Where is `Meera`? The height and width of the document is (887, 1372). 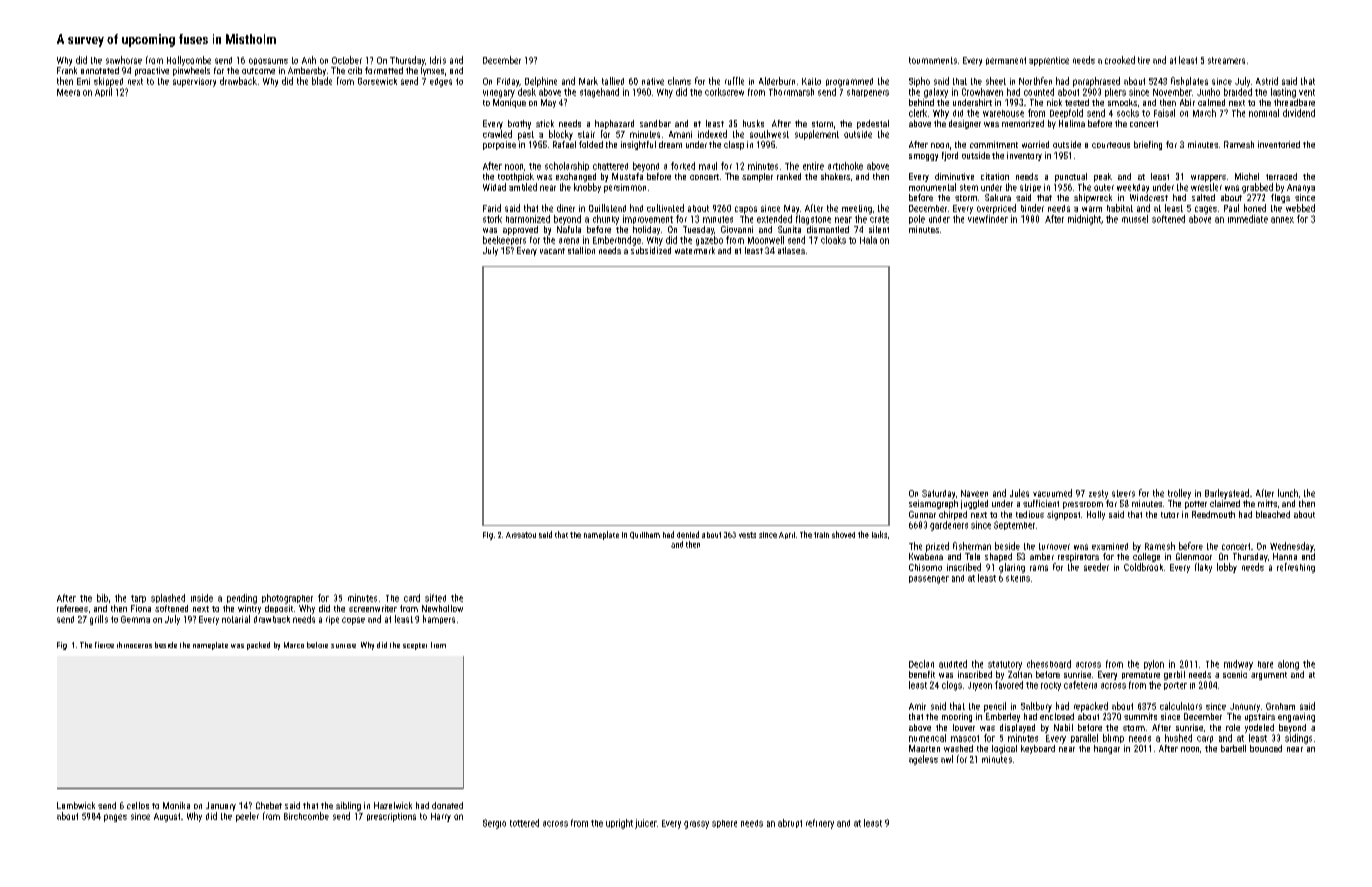 Meera is located at coordinates (68, 92).
